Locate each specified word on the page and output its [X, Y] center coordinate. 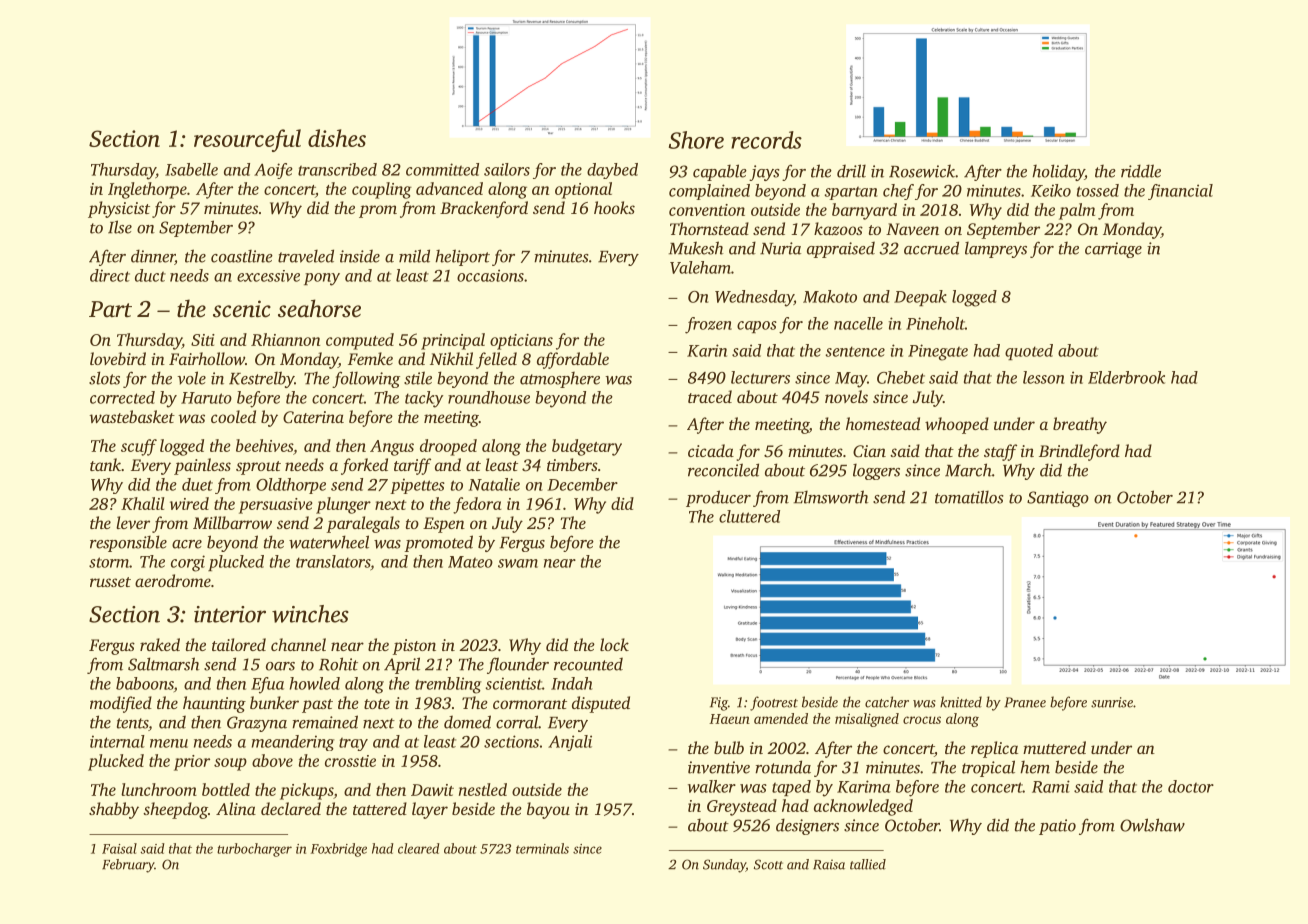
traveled [306, 256]
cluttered [749, 516]
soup [230, 764]
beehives [264, 445]
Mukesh [696, 248]
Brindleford [1079, 452]
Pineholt [935, 323]
